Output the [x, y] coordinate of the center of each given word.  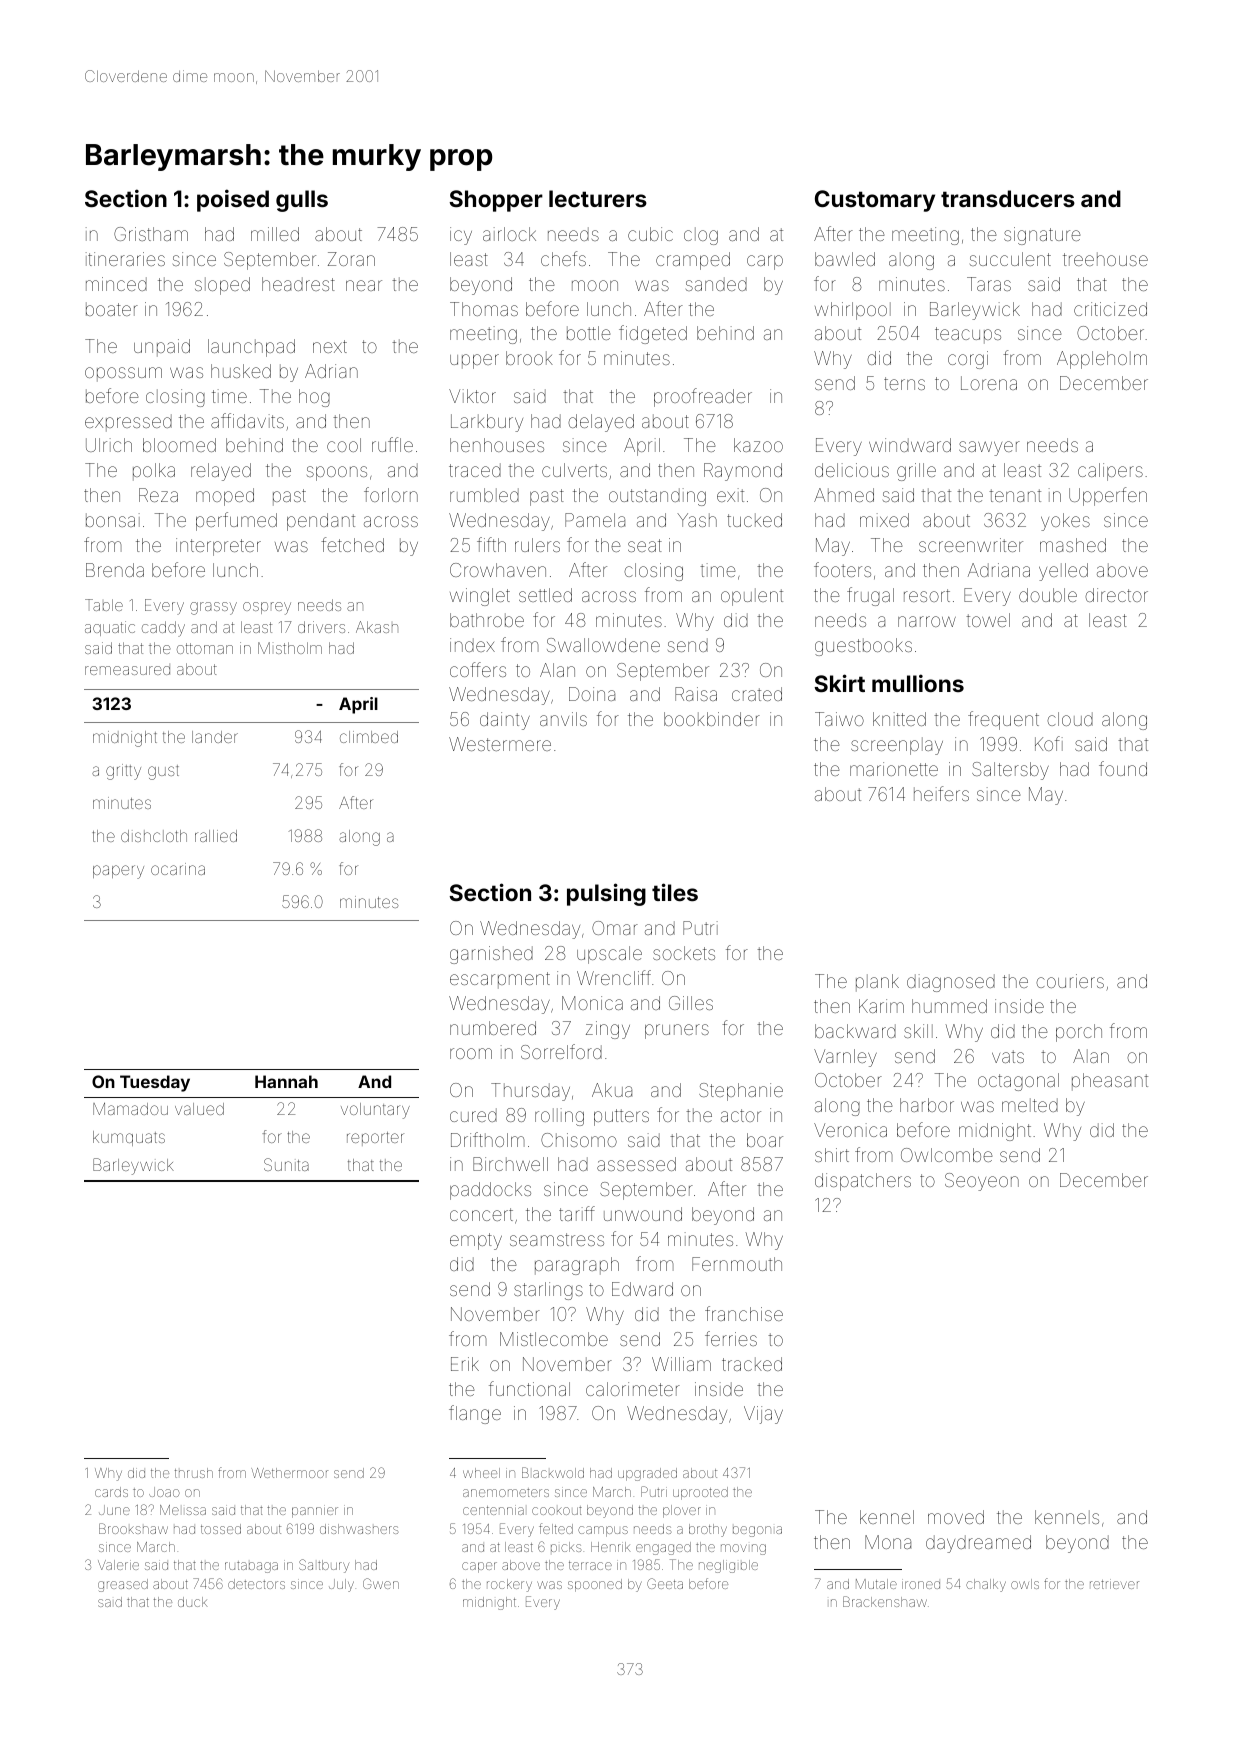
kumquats [129, 1138]
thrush [194, 1473]
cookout [557, 1510]
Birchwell [510, 1164]
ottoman [205, 648]
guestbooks [863, 647]
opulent [752, 597]
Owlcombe [946, 1155]
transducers [1008, 198]
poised [233, 200]
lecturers [598, 198]
